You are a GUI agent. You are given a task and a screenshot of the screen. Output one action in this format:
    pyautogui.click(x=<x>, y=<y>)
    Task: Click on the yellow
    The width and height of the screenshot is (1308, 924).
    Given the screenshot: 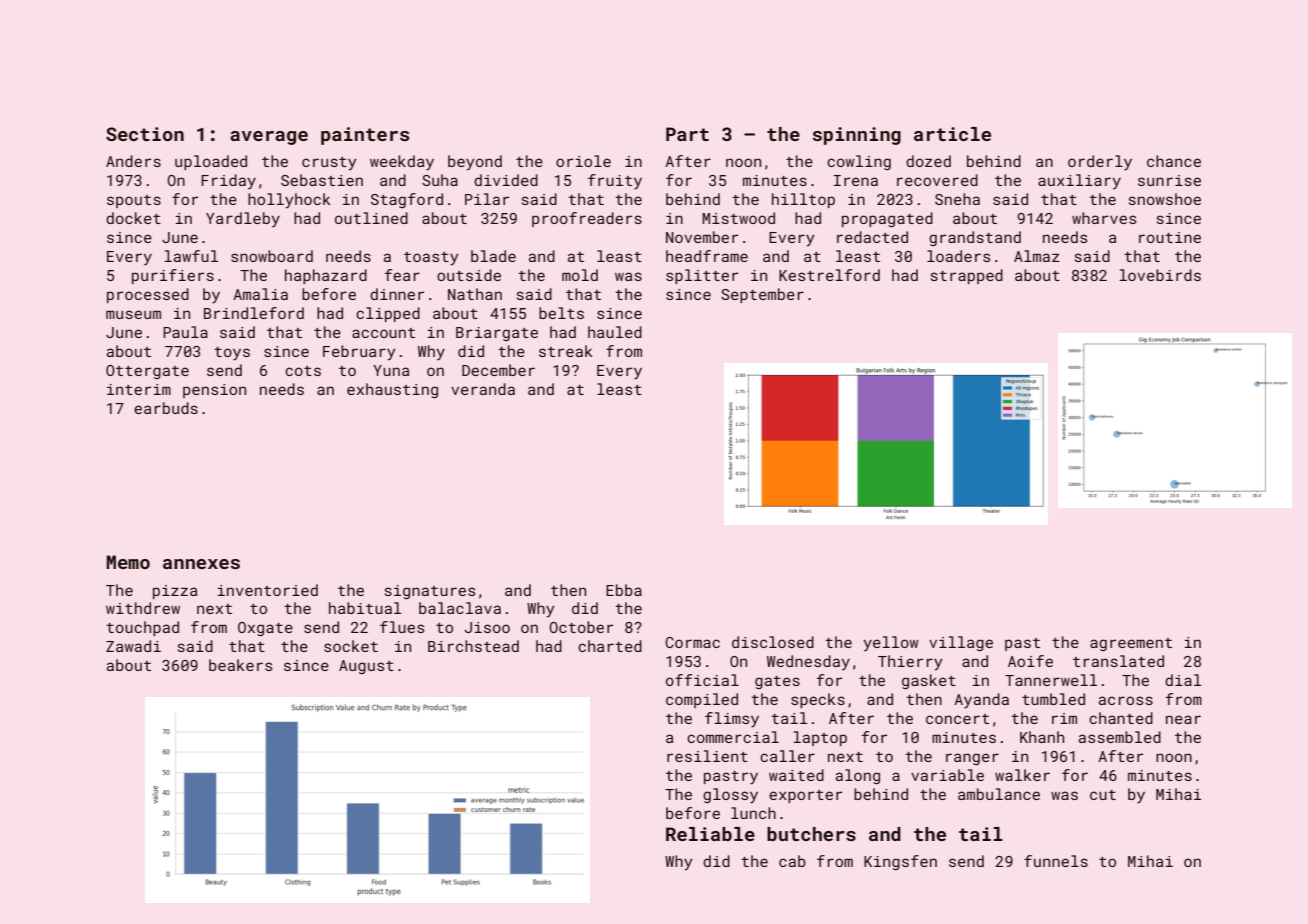 What is the action you would take?
    pyautogui.click(x=891, y=643)
